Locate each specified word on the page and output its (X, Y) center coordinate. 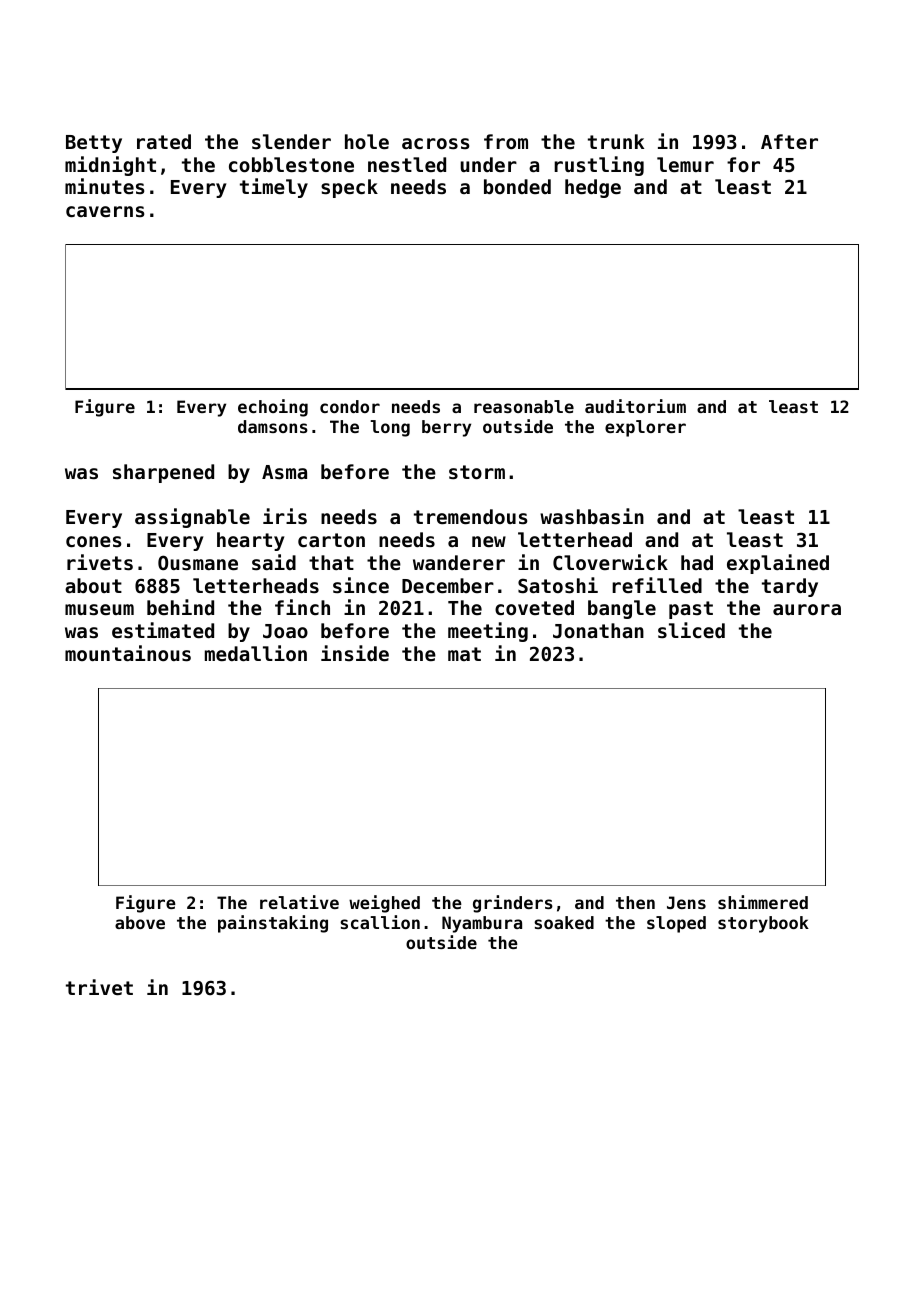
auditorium (635, 406)
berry (446, 428)
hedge (593, 188)
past (691, 610)
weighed (384, 904)
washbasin (592, 516)
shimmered (763, 902)
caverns (105, 211)
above (140, 922)
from (506, 141)
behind (180, 607)
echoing (273, 408)
